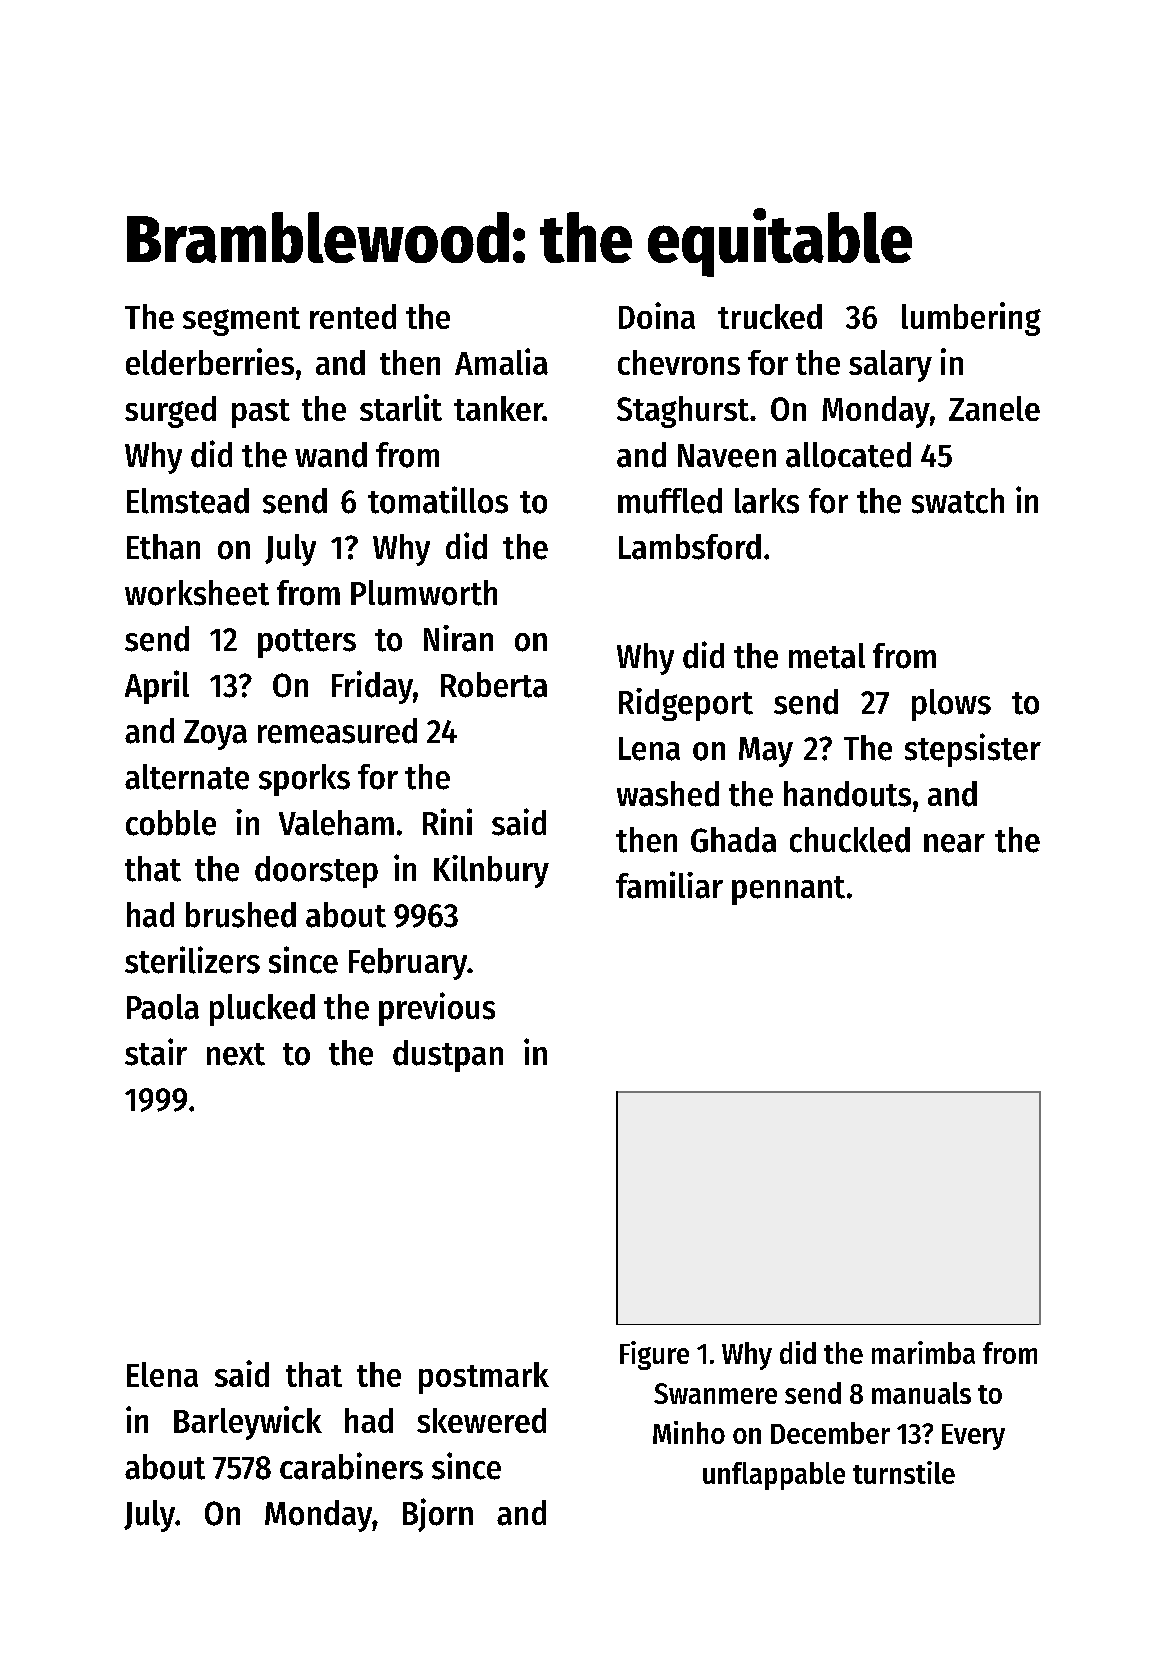  I want to click on Zoya, so click(215, 735).
